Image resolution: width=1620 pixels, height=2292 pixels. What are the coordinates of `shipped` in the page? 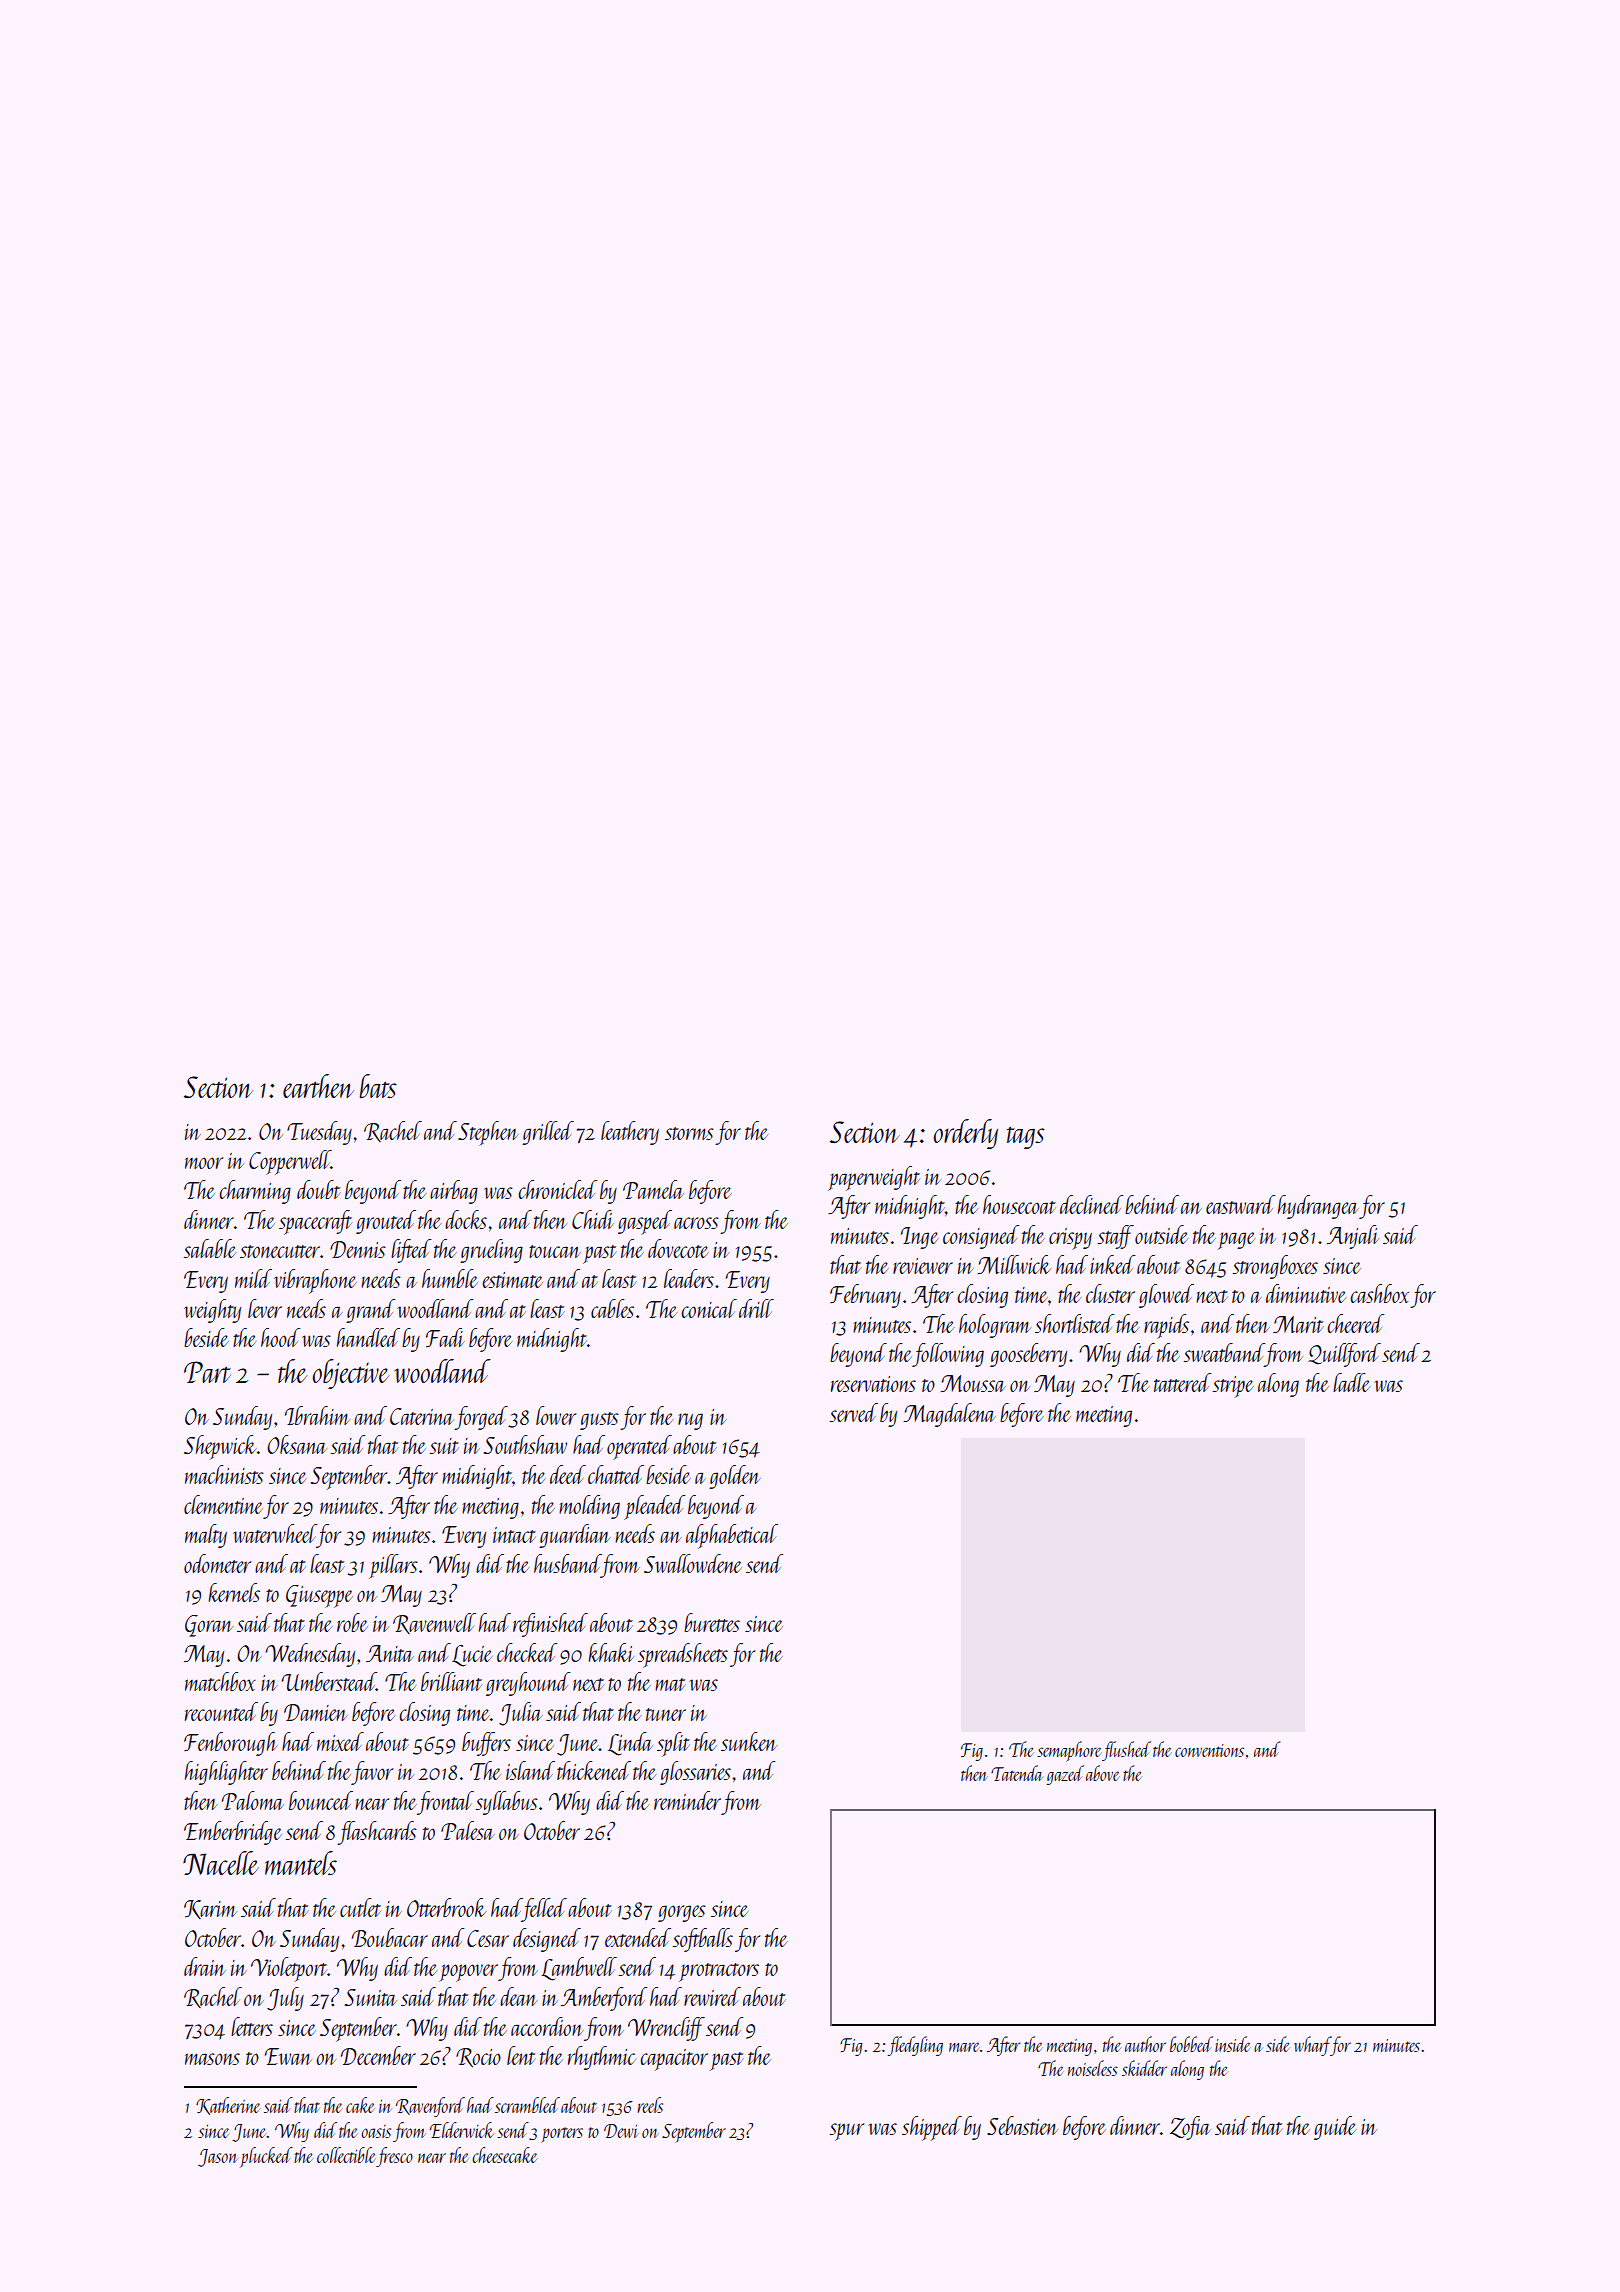 It's located at (932, 2128).
